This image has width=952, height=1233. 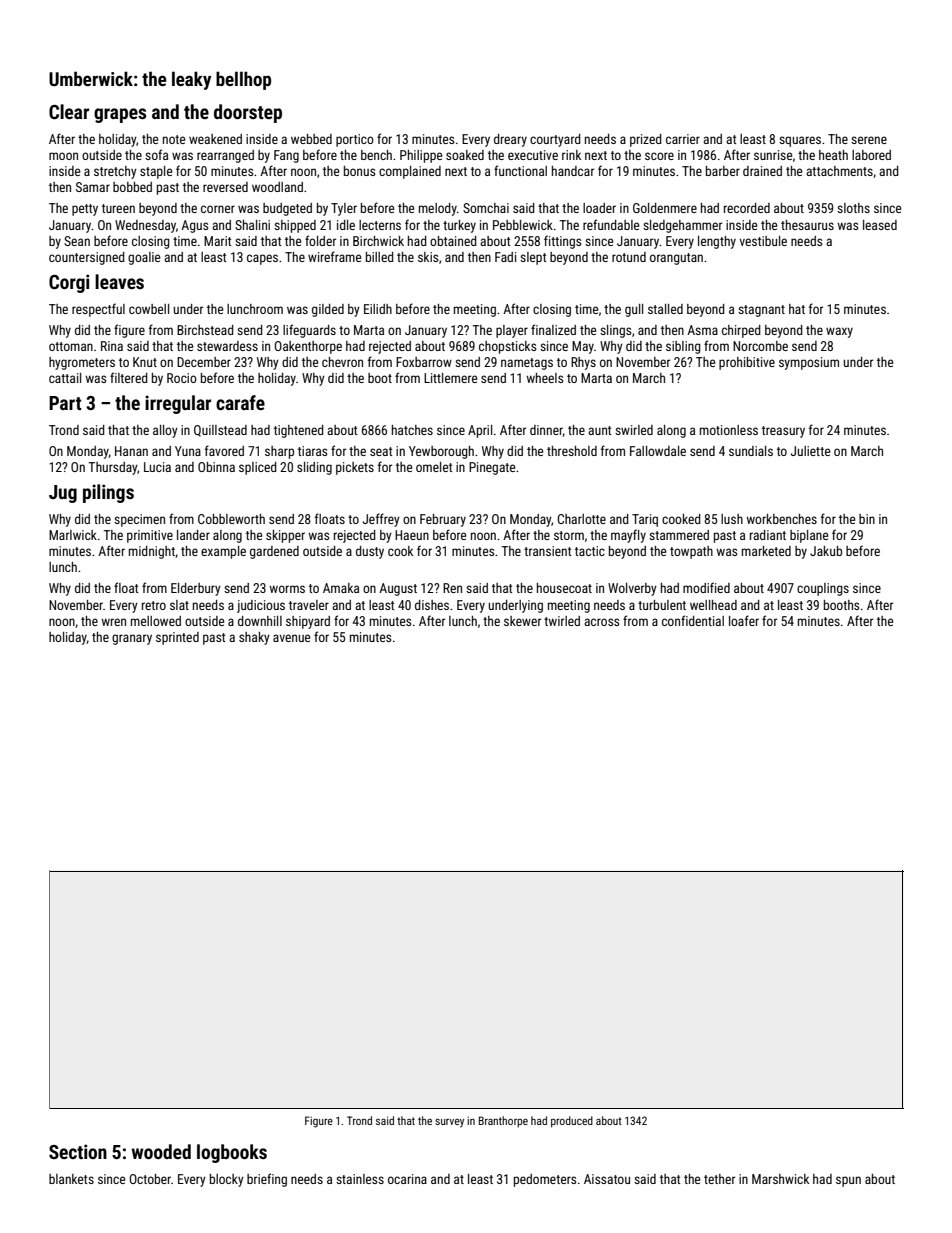 What do you see at coordinates (599, 430) in the image?
I see `aunt` at bounding box center [599, 430].
